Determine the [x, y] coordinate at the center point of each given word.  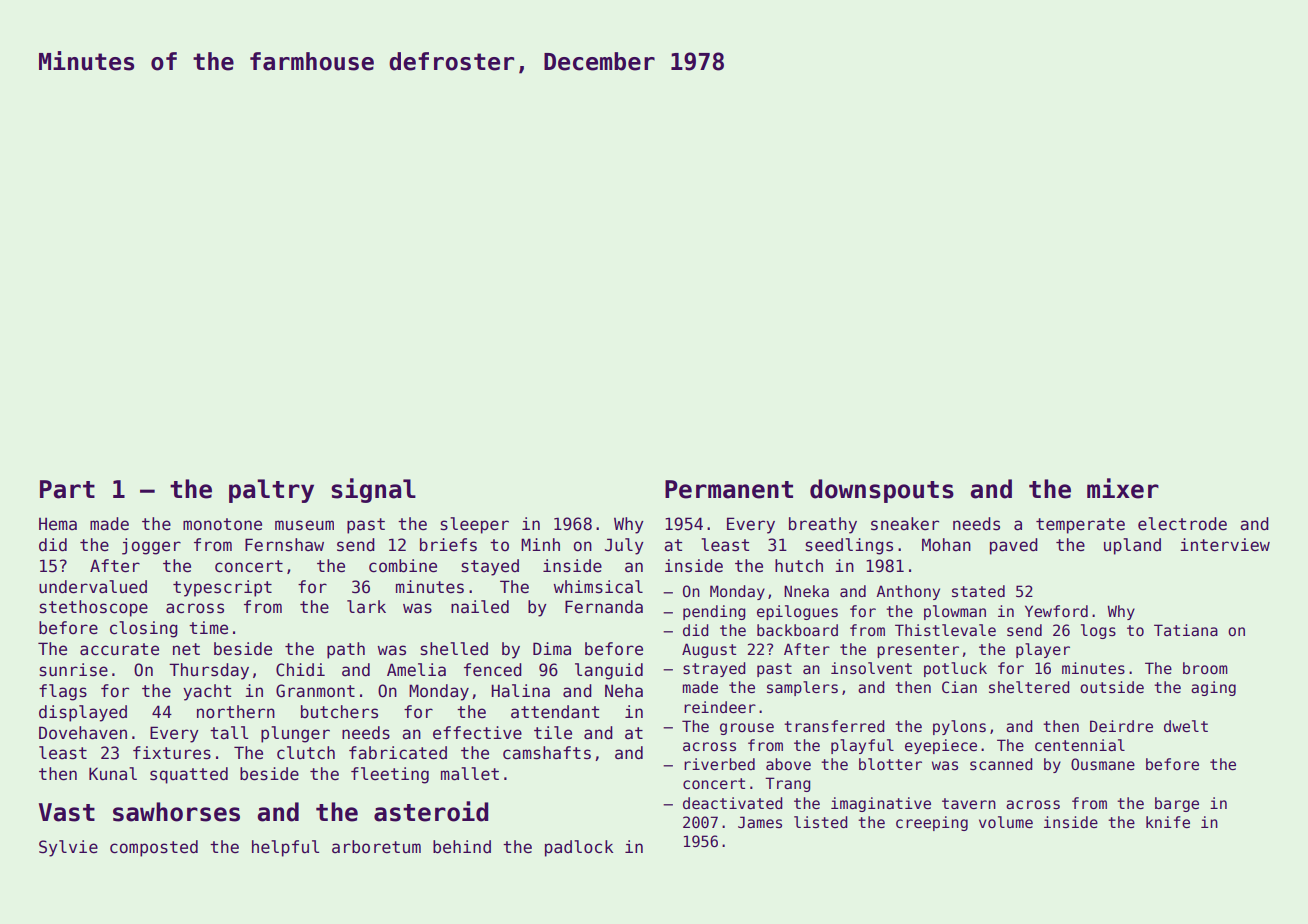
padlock [579, 848]
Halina [520, 691]
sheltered [1029, 687]
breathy [823, 525]
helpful [285, 848]
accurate [119, 649]
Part [67, 489]
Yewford [1056, 611]
